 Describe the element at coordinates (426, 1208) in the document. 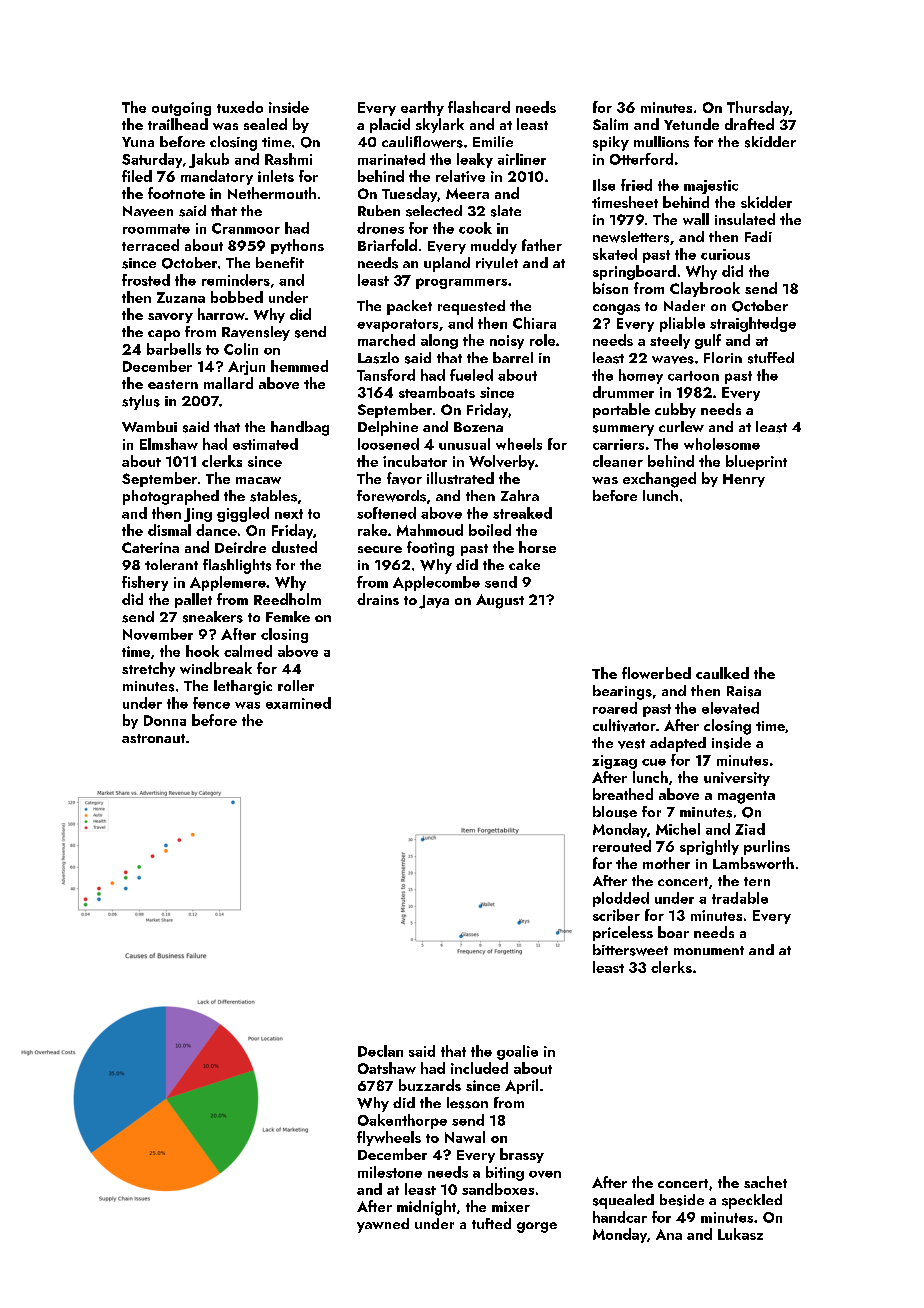

I see `midnight` at that location.
